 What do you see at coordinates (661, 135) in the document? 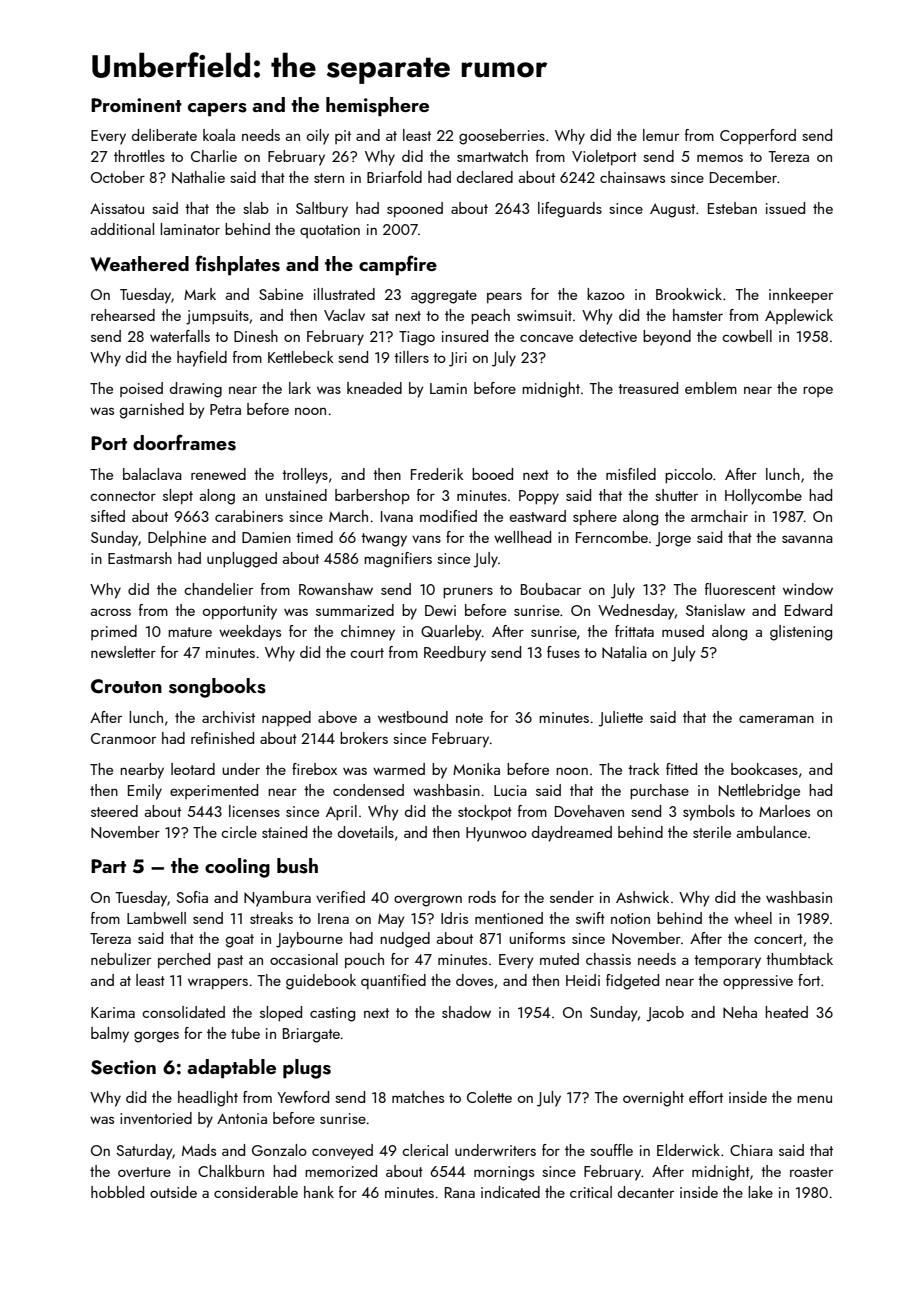
I see `lemur` at bounding box center [661, 135].
